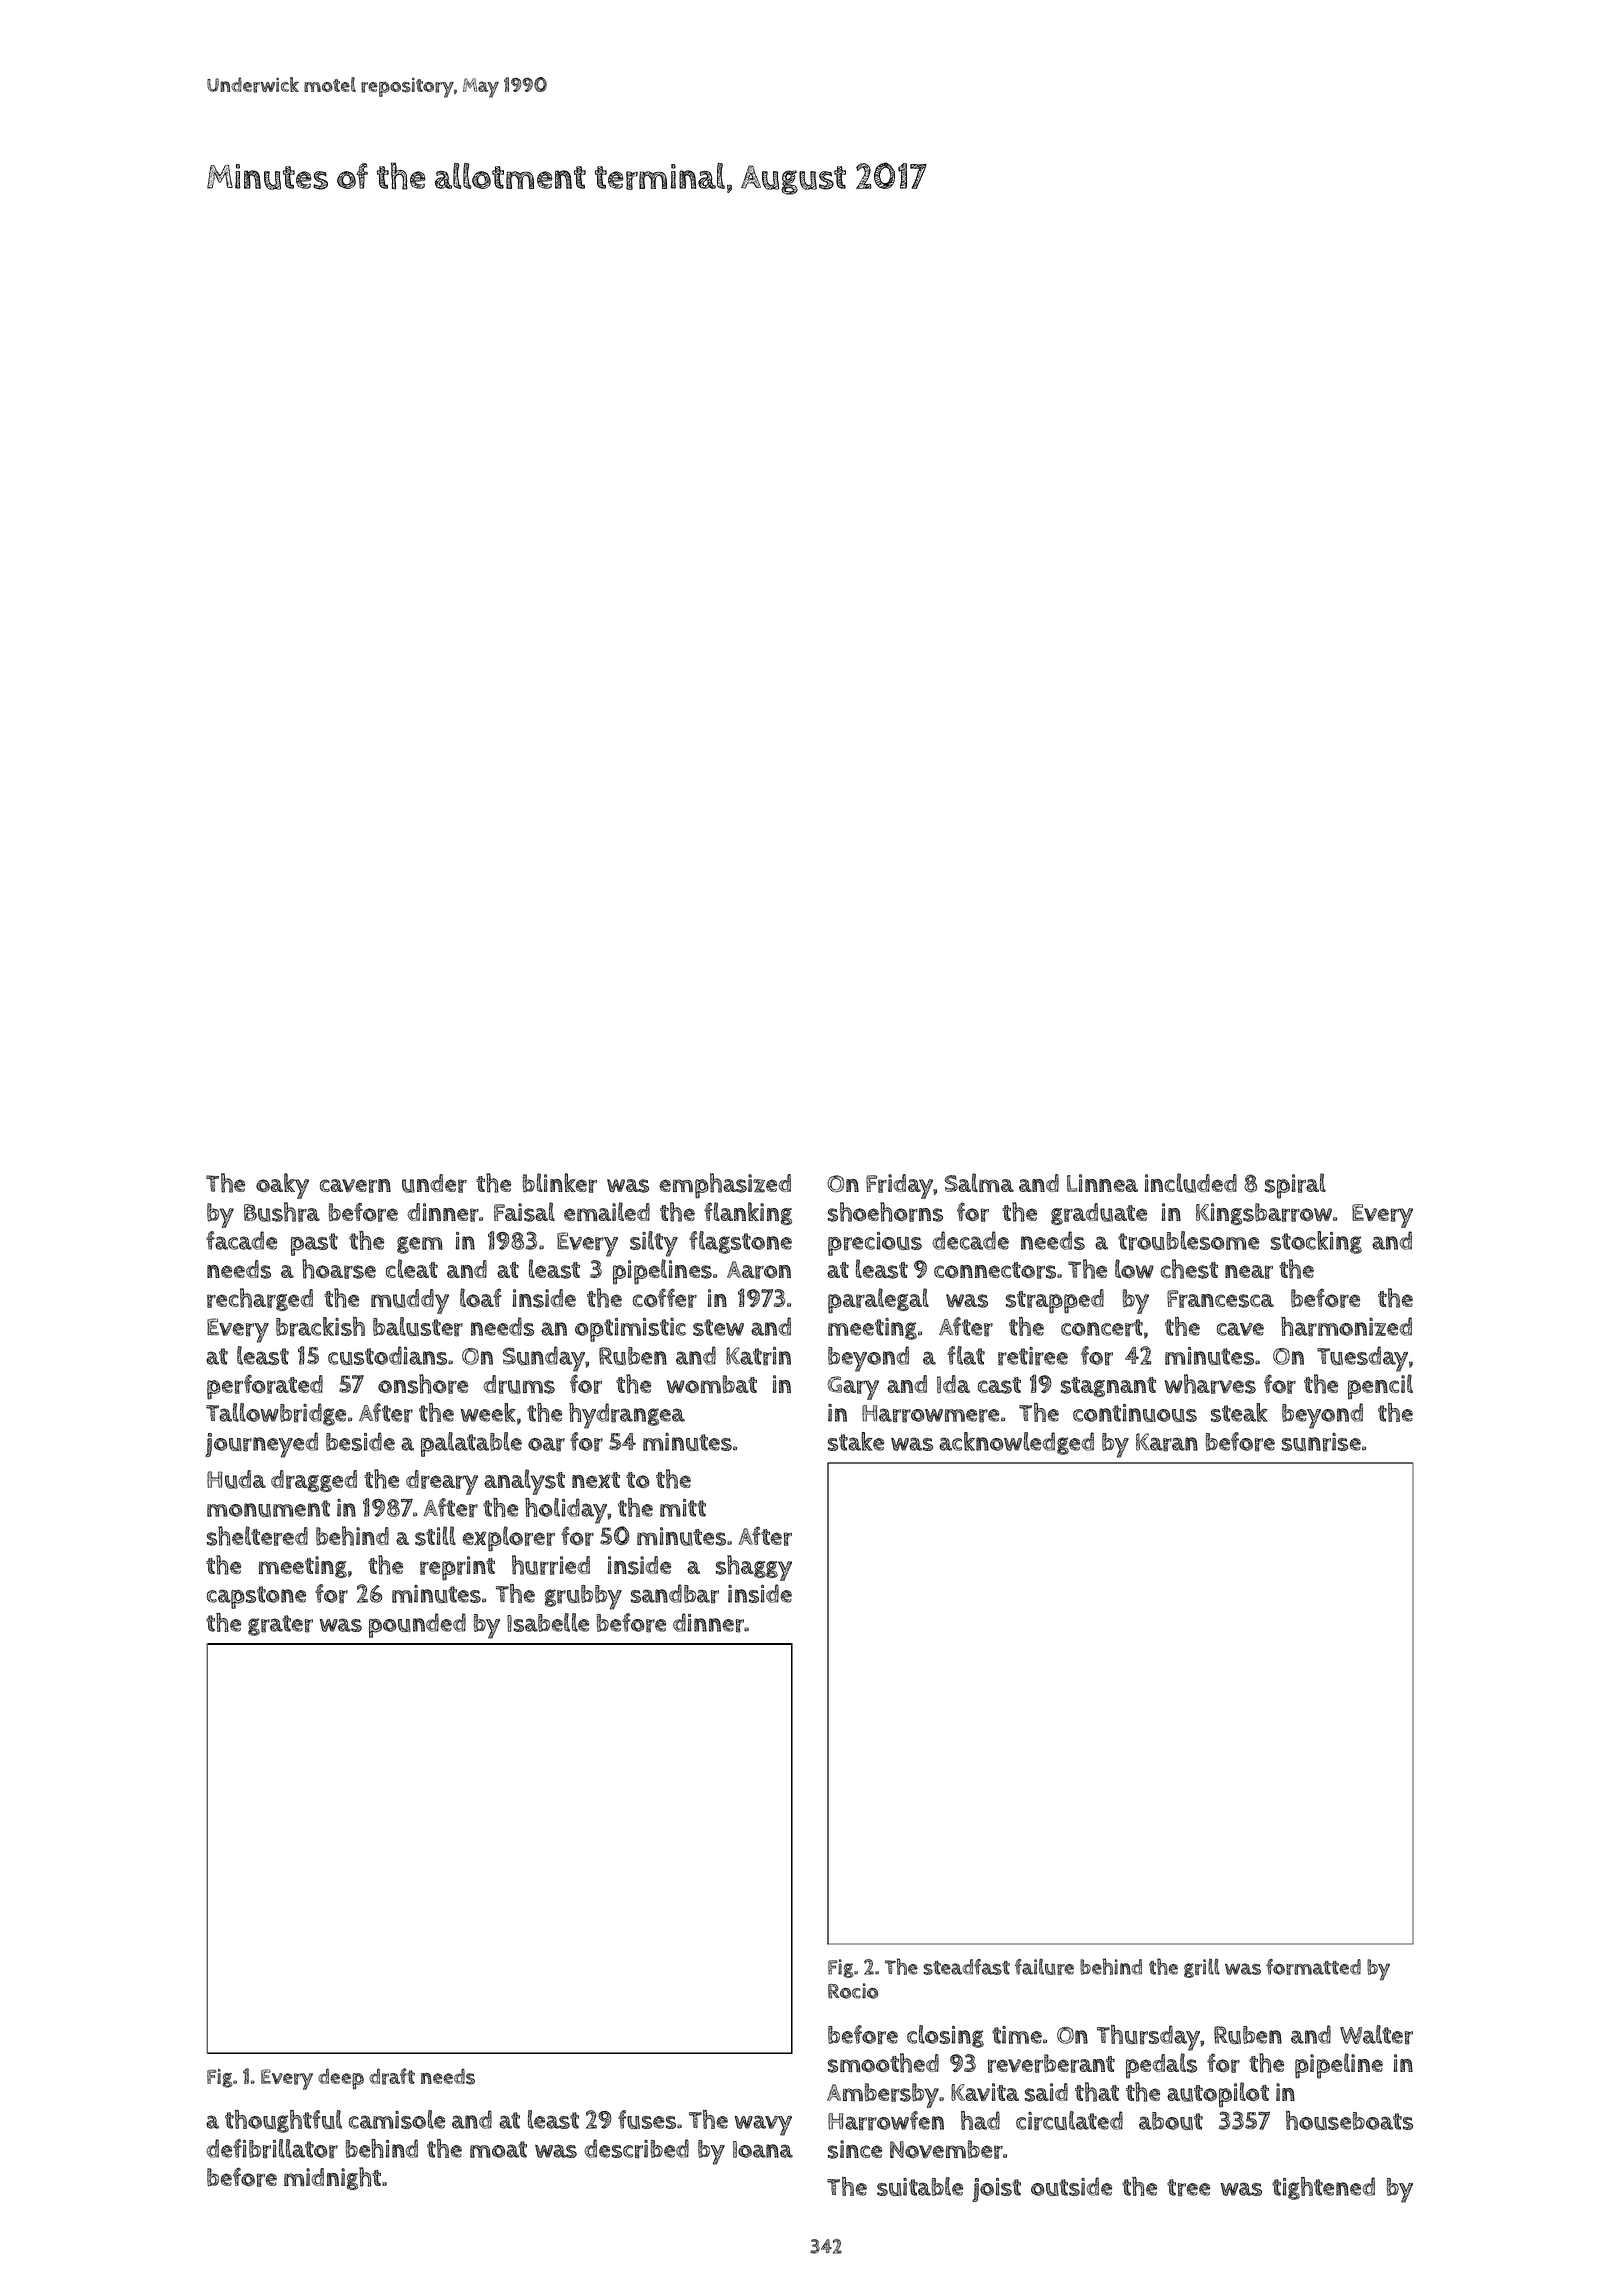  I want to click on Aaron, so click(759, 1270).
